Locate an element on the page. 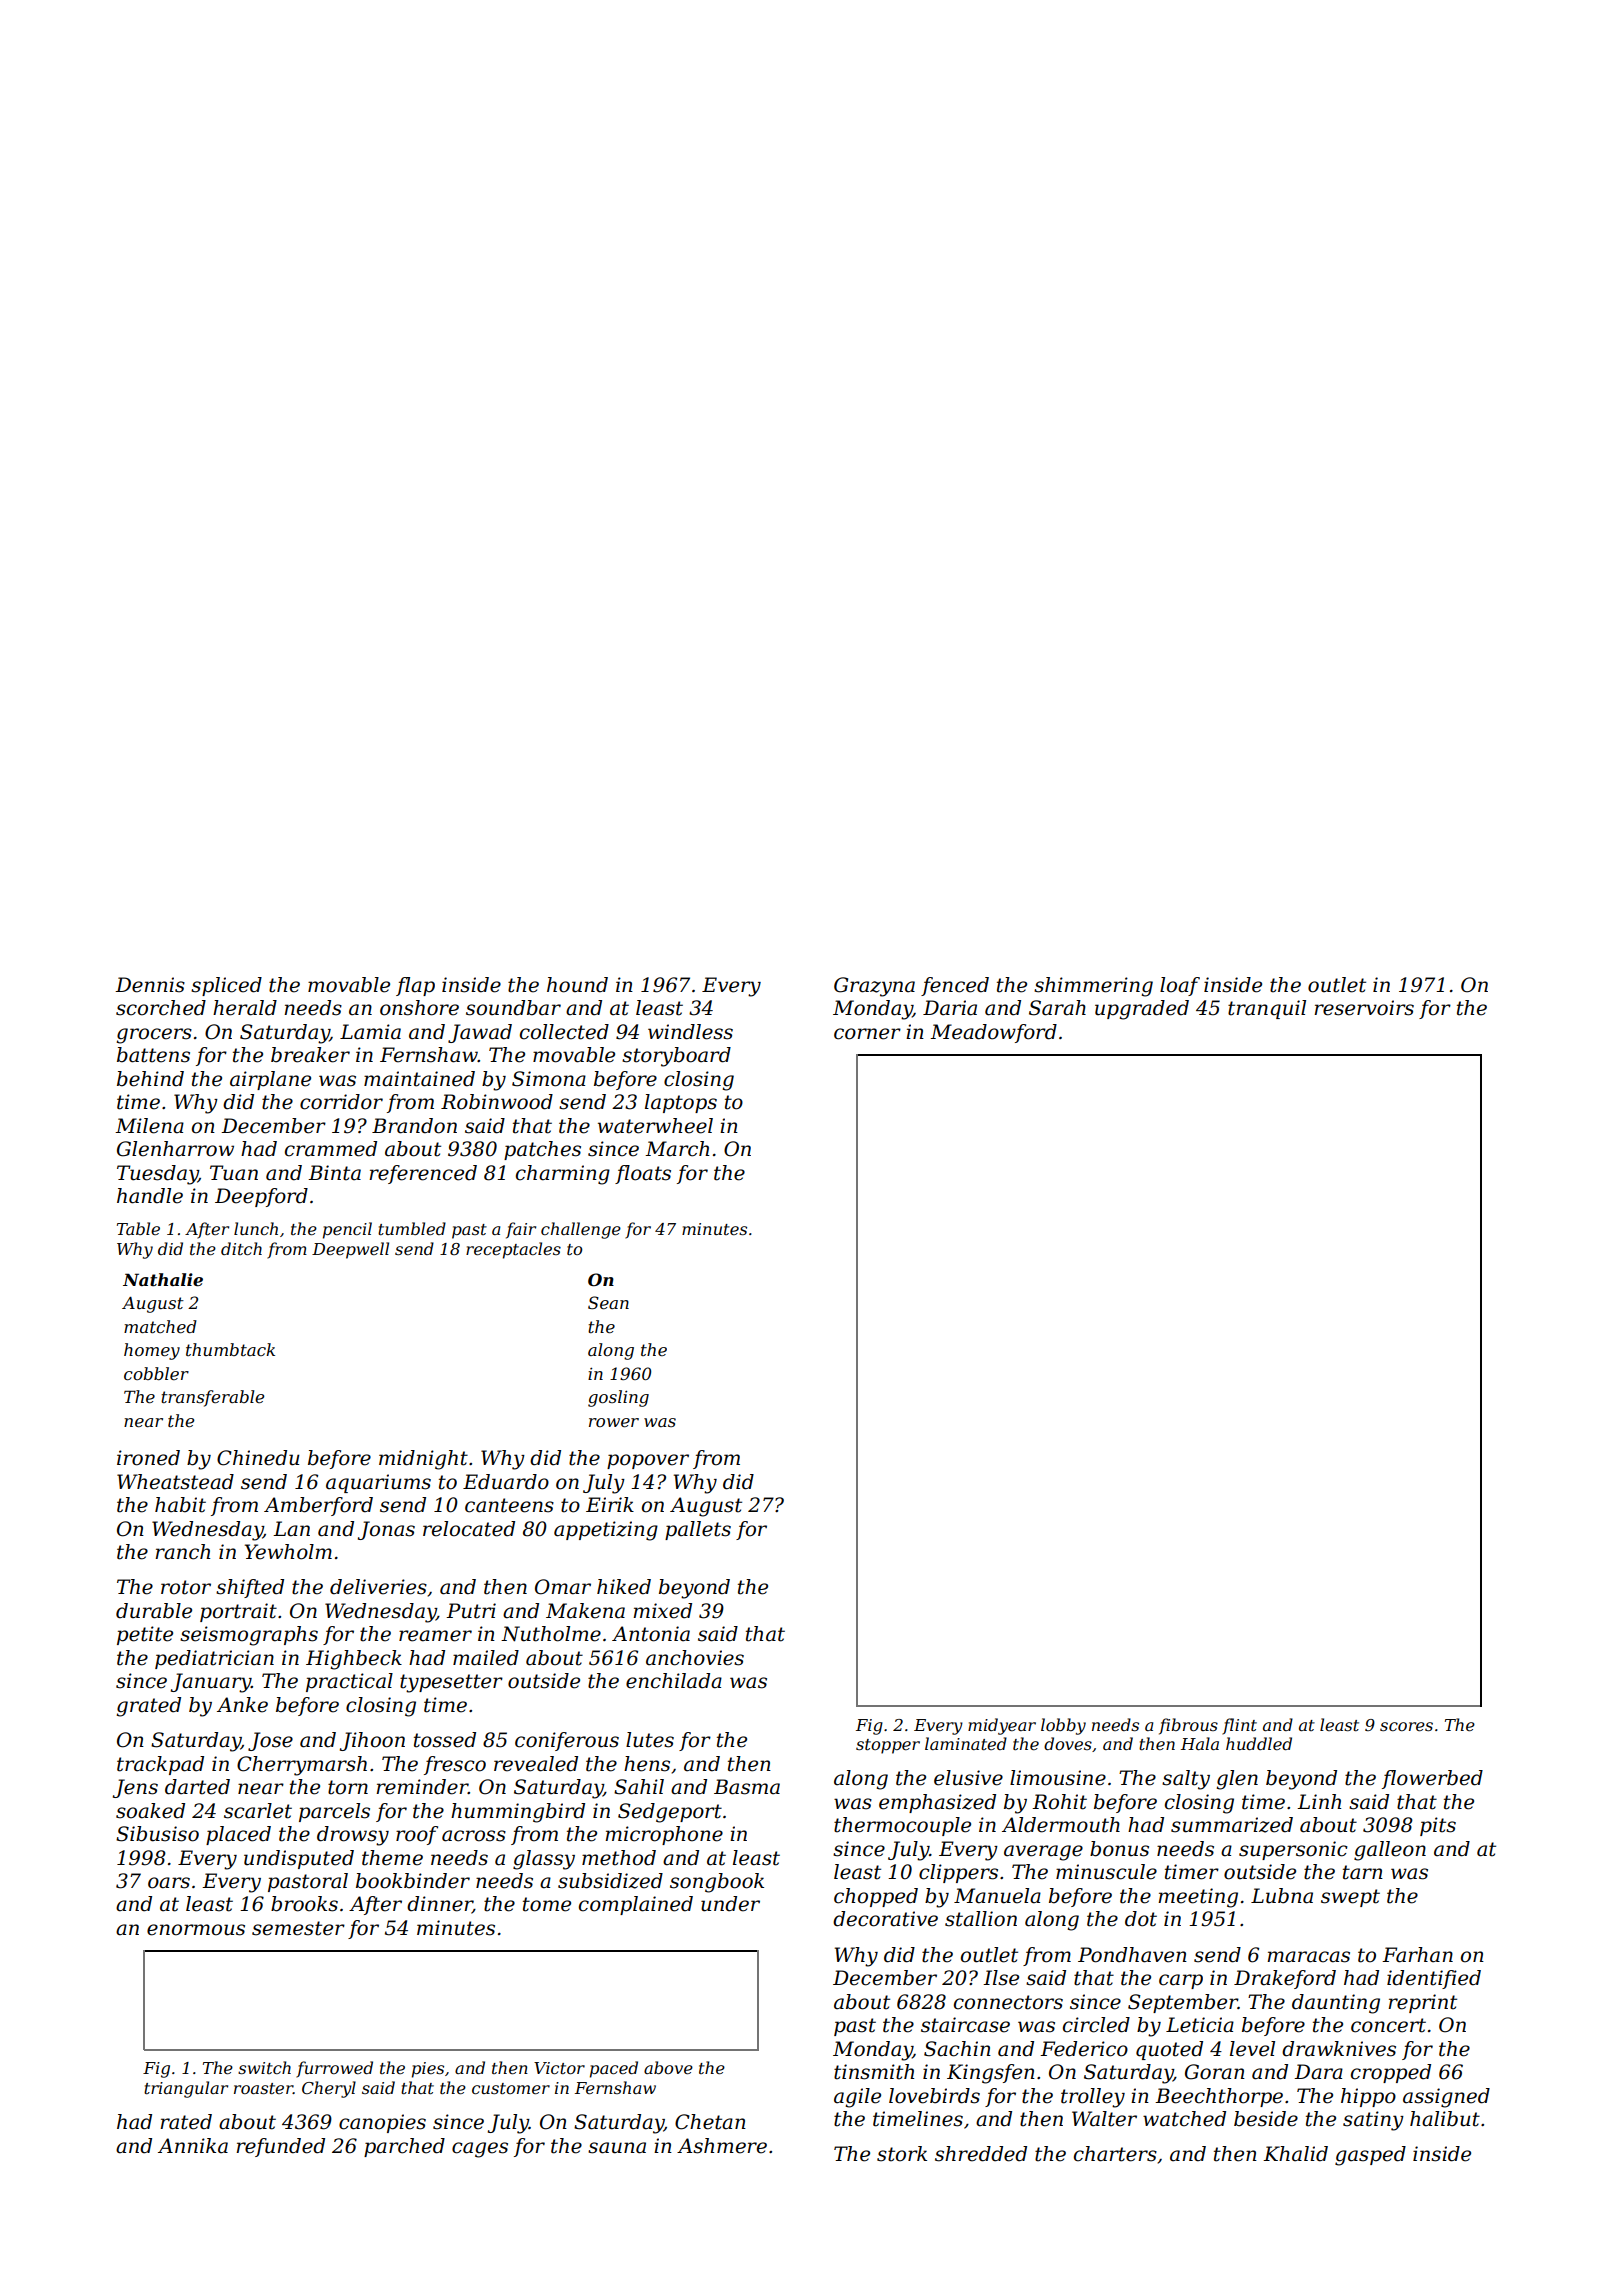 The width and height of the document is (1620, 2292). gasped is located at coordinates (1370, 2156).
